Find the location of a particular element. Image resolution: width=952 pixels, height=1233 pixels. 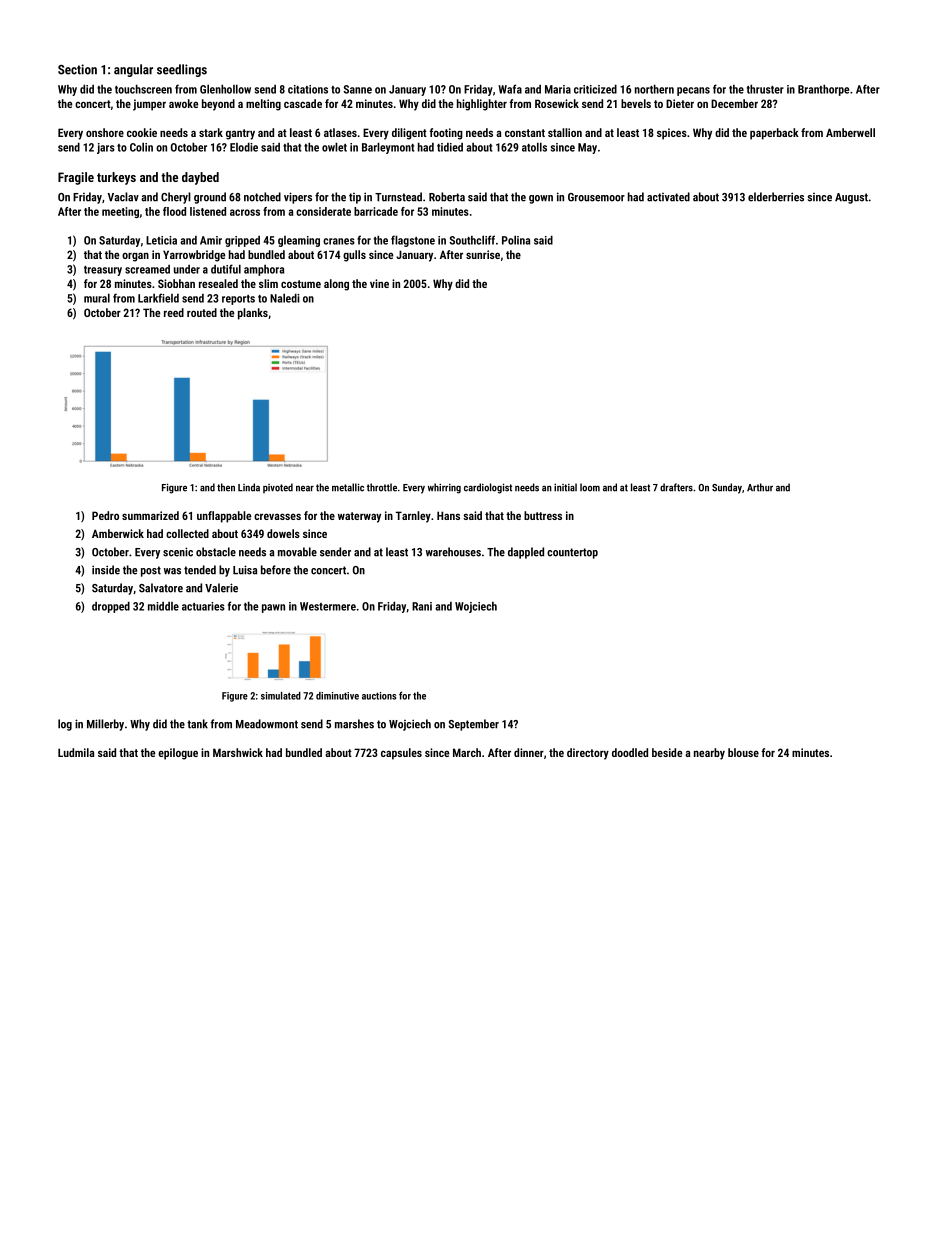

loom is located at coordinates (590, 487).
